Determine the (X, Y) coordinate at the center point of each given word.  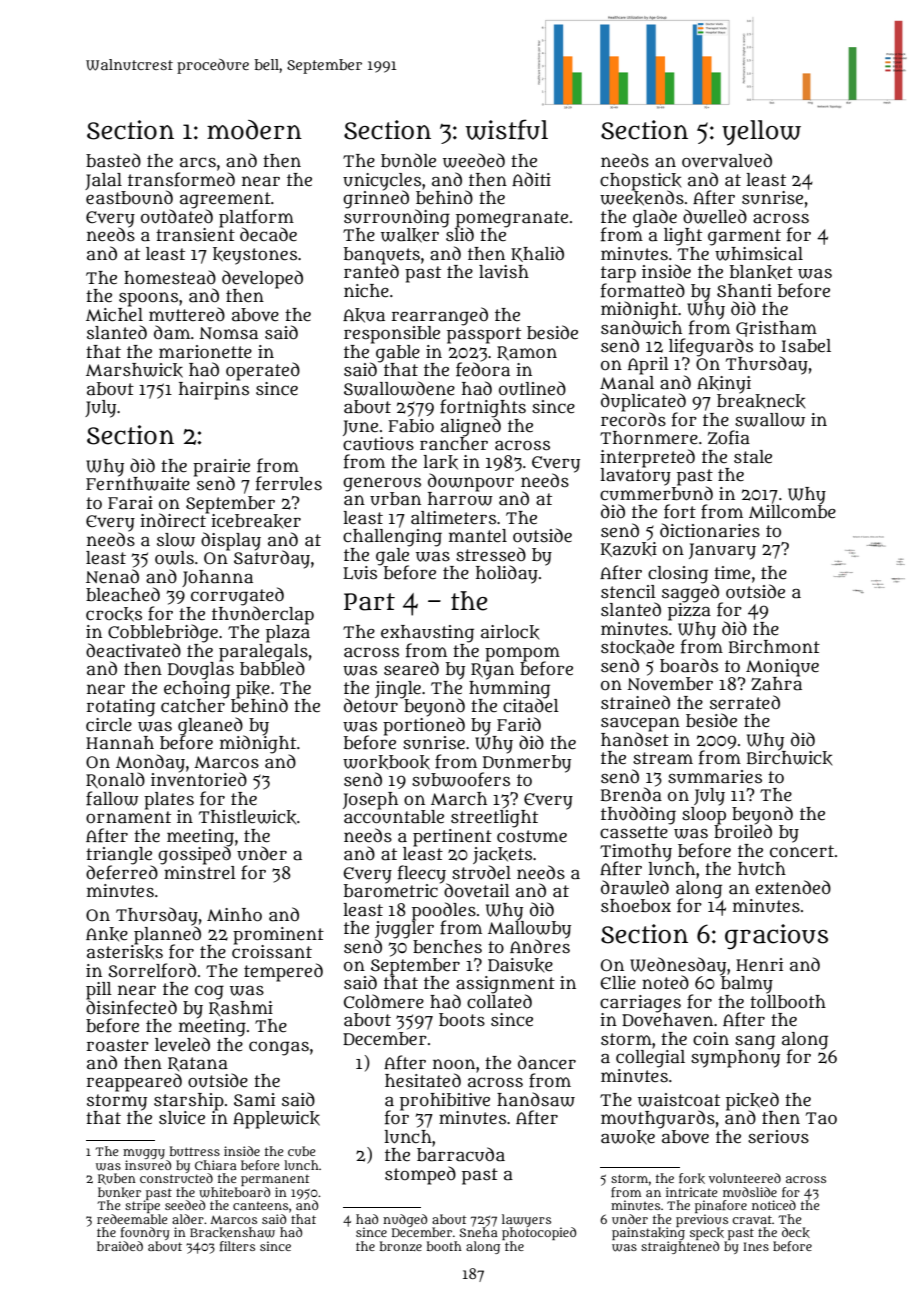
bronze (401, 1246)
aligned (471, 427)
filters (237, 1246)
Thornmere (649, 437)
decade (268, 234)
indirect (174, 520)
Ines (756, 1246)
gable (398, 353)
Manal (627, 383)
